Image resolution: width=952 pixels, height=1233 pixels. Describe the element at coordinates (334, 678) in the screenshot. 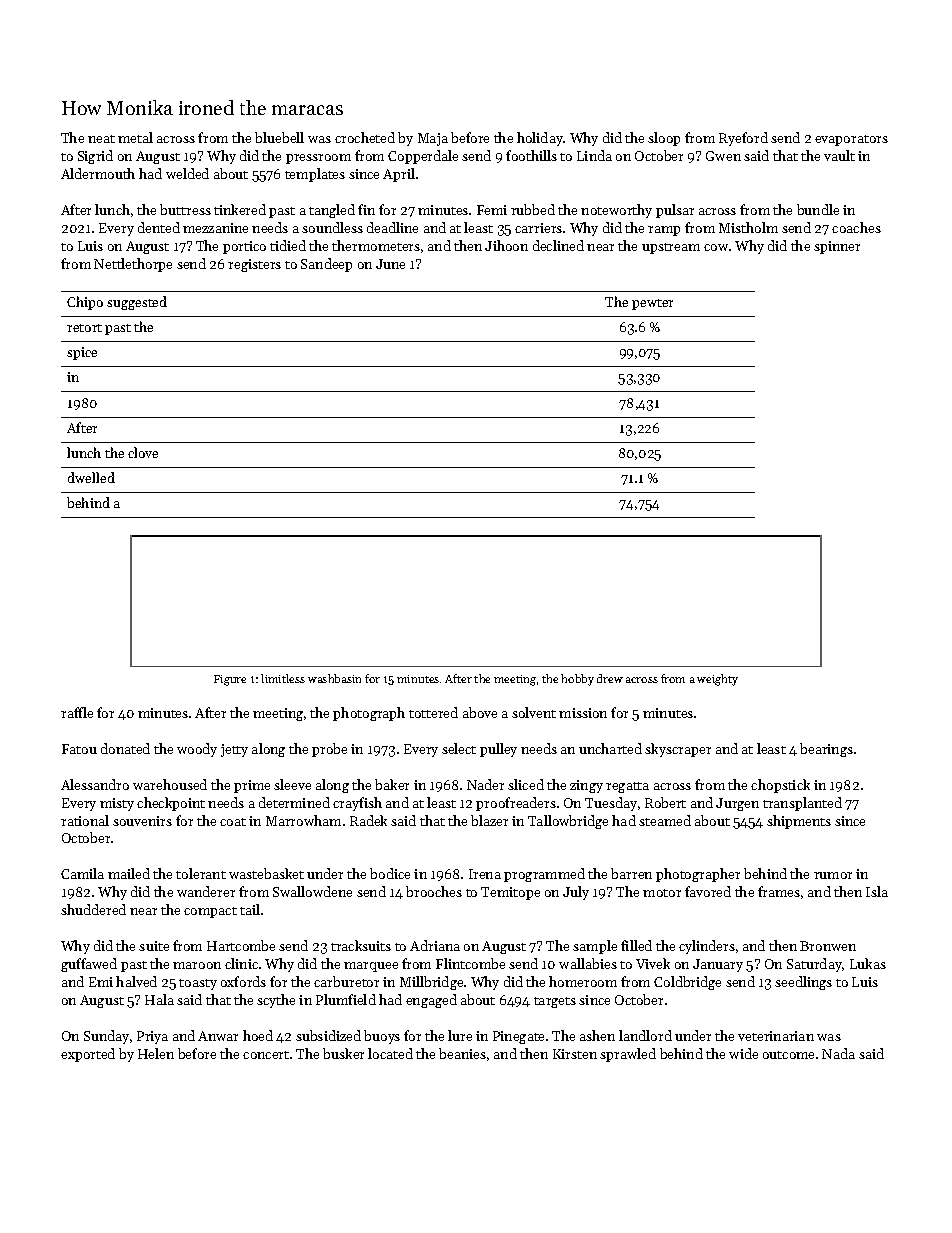

I see `washbasin` at that location.
